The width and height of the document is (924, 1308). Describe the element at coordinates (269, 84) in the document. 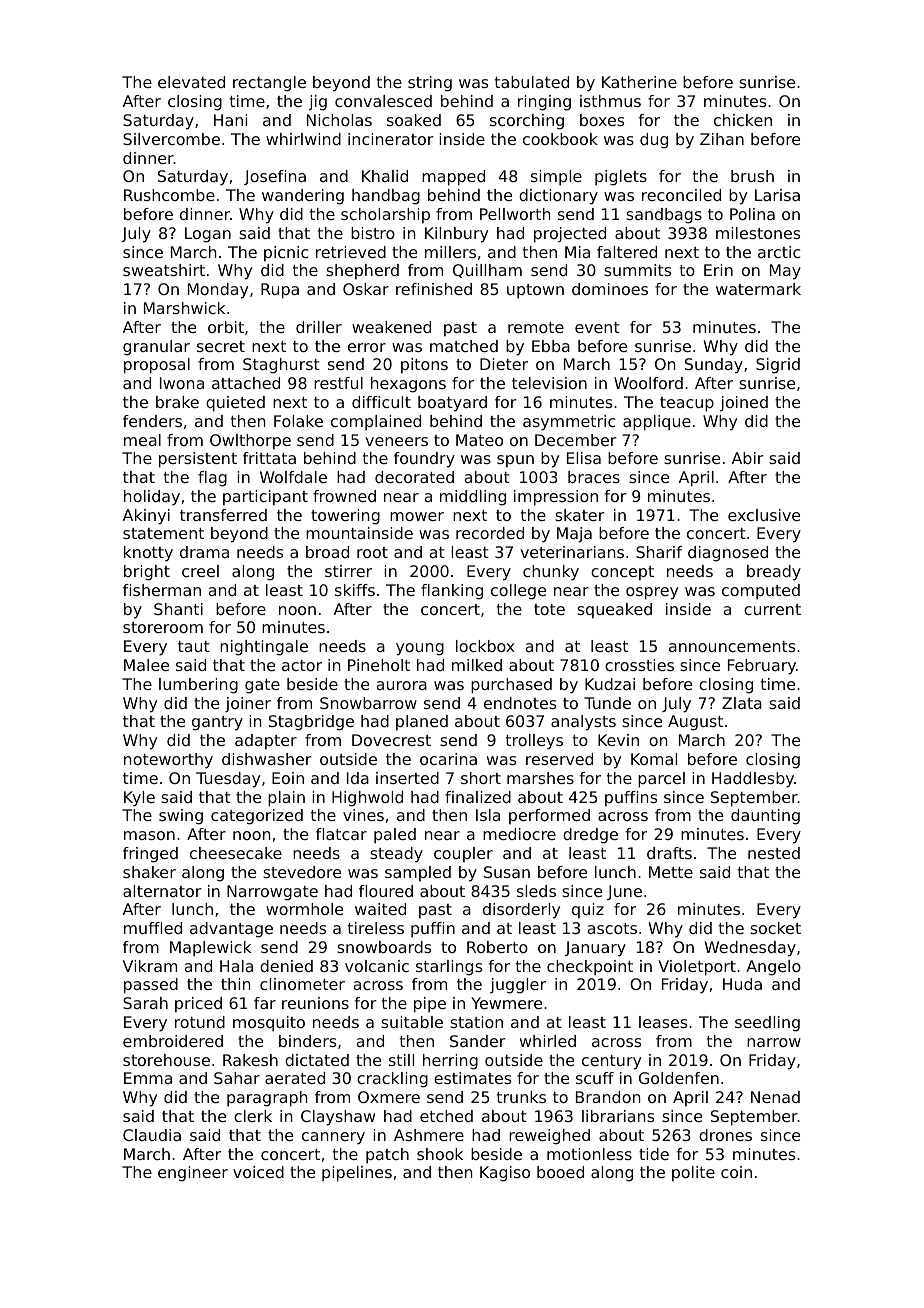

I see `rectangle` at that location.
